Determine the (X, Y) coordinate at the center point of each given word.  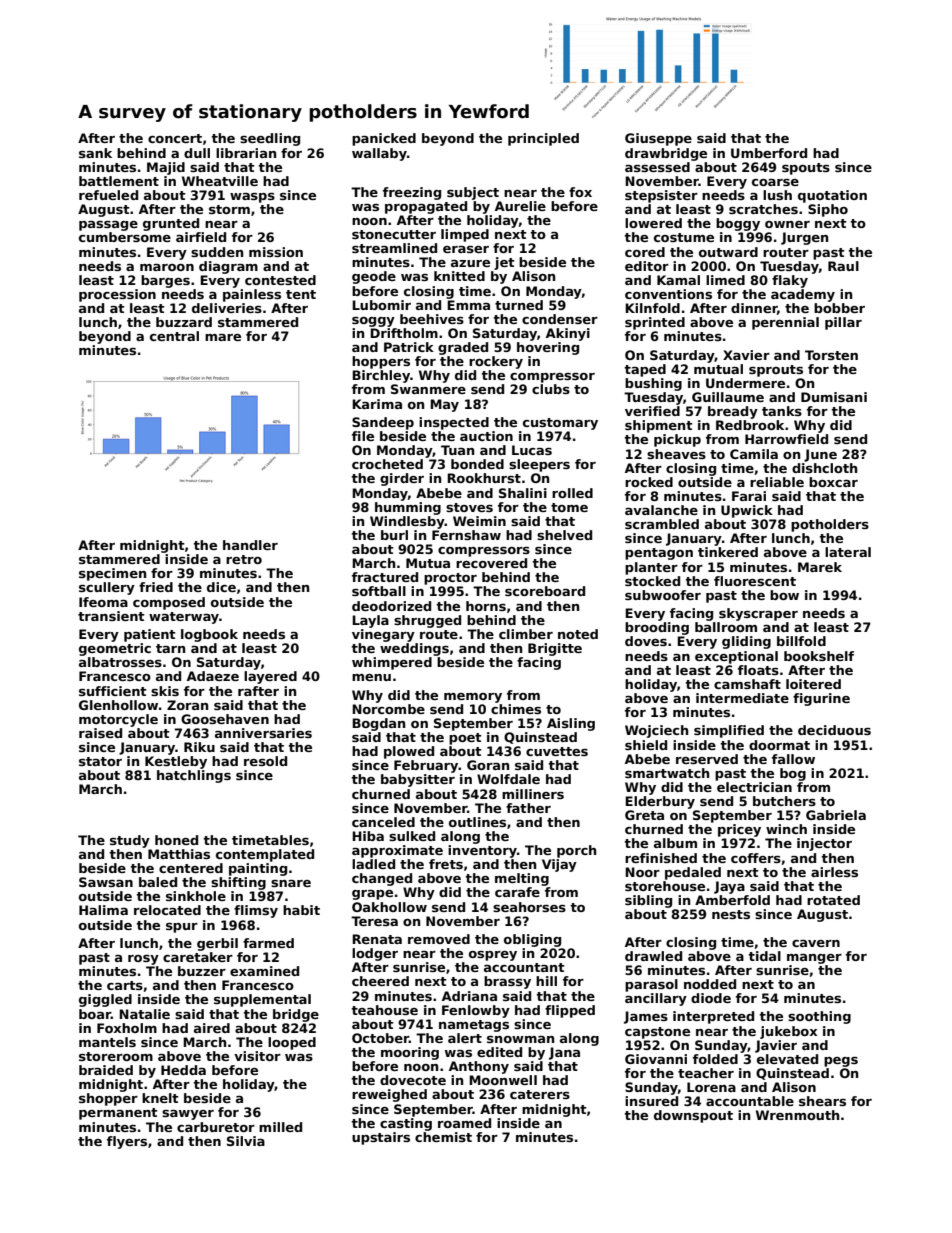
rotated (833, 900)
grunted (171, 224)
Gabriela (836, 815)
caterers (540, 1094)
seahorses (529, 907)
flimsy (256, 911)
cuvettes (557, 751)
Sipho (828, 210)
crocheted (387, 464)
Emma (468, 305)
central (174, 336)
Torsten (831, 355)
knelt (160, 1098)
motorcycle (118, 720)
